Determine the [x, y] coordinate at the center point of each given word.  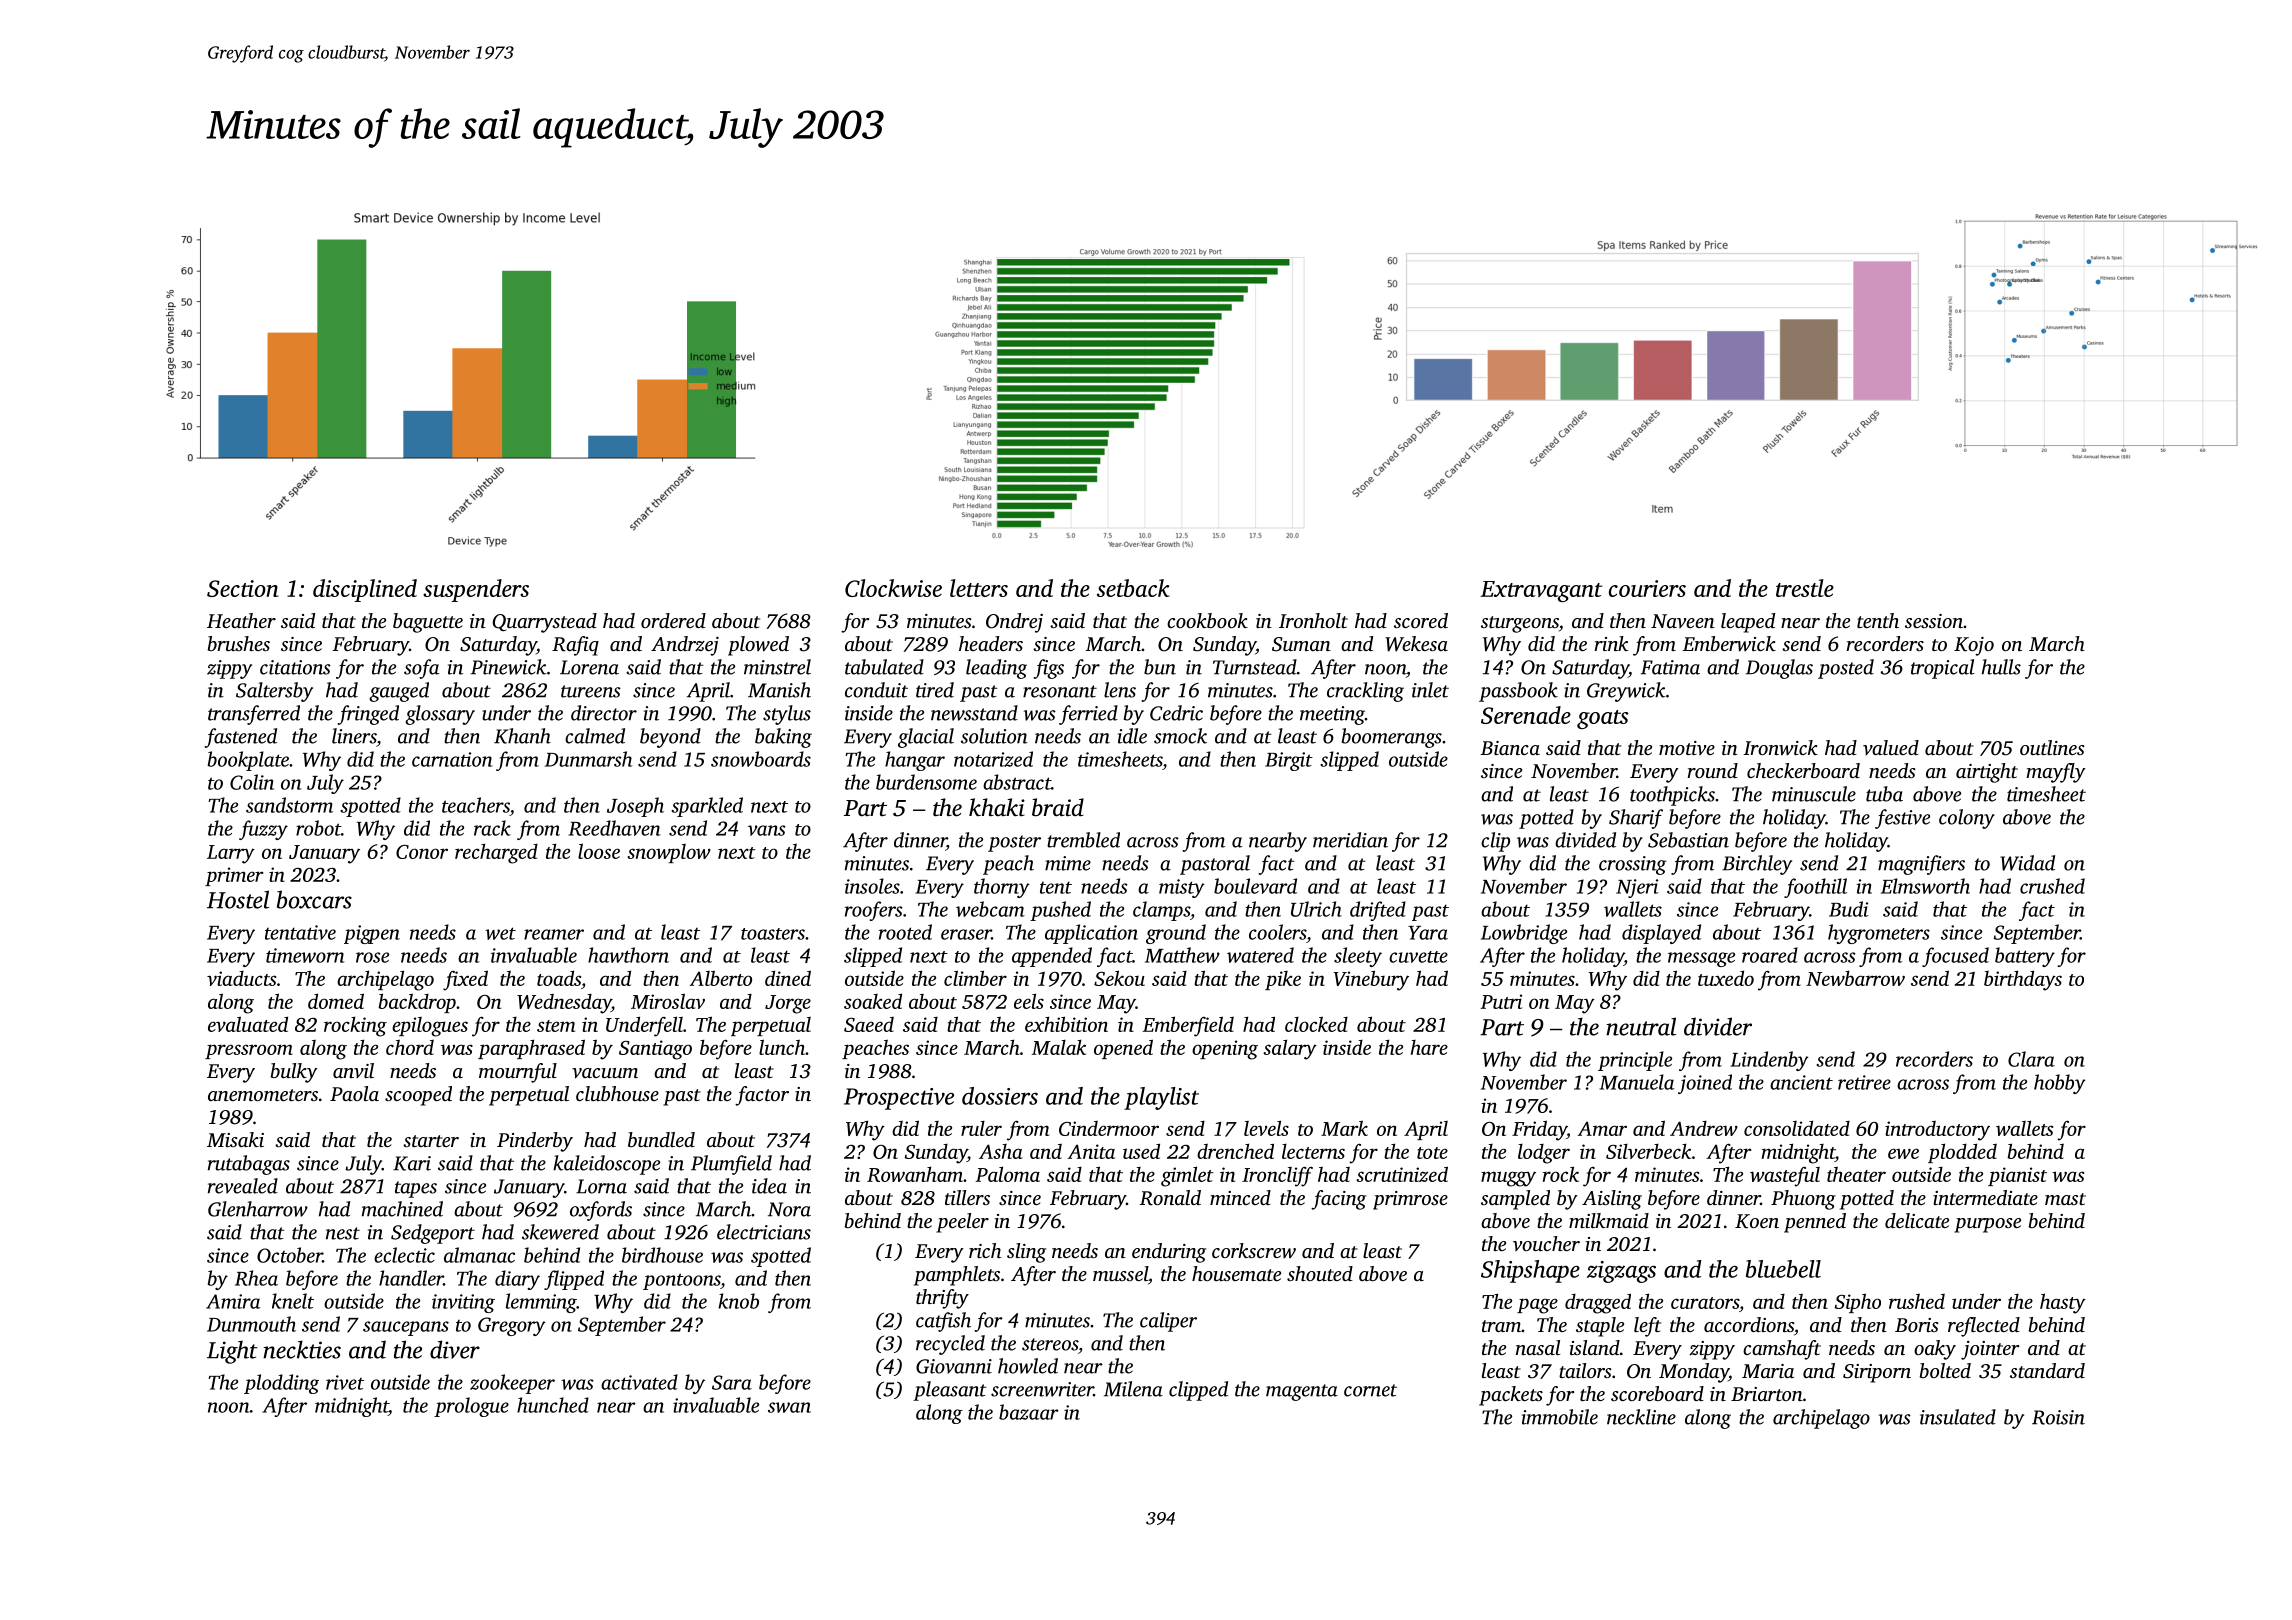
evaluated [248, 1024]
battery [2025, 957]
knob [738, 1301]
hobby [2060, 1084]
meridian [1350, 840]
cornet [1370, 1390]
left [1647, 1327]
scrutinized [1402, 1174]
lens [1120, 690]
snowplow [669, 853]
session [1934, 621]
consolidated [1797, 1128]
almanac [479, 1255]
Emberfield [1188, 1026]
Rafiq [575, 646]
